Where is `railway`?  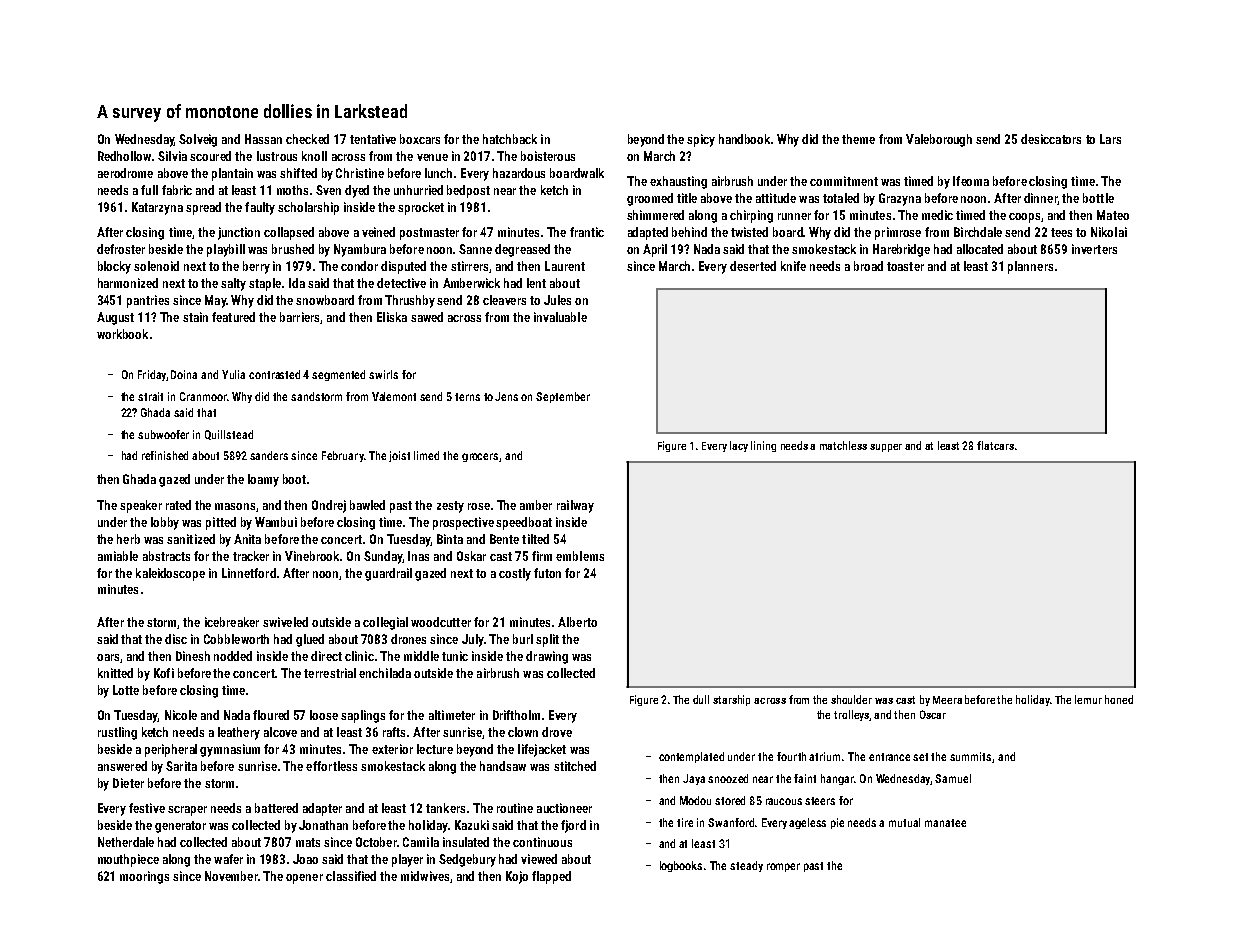 railway is located at coordinates (575, 506).
